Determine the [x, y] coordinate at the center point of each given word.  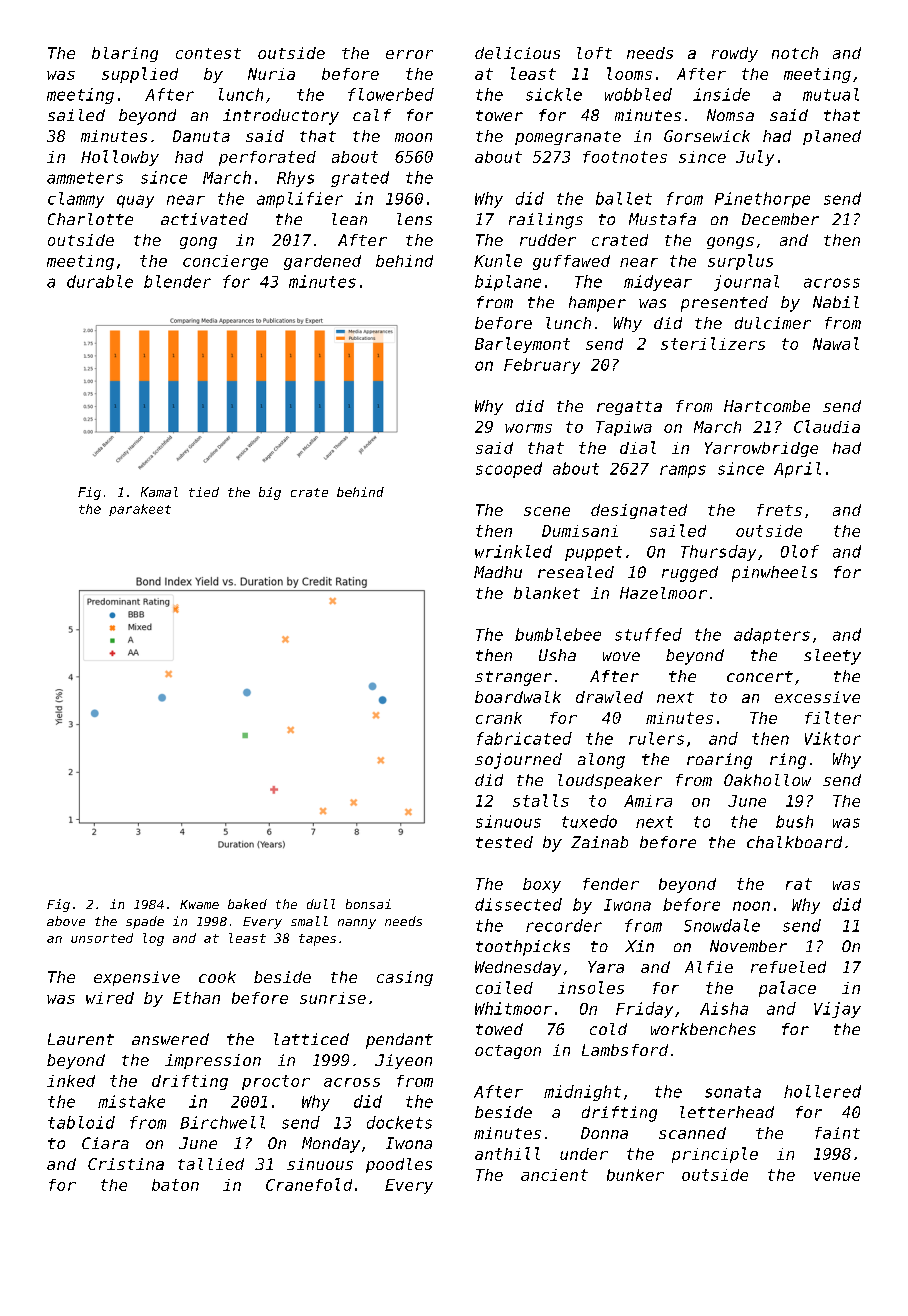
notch [795, 53]
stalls [541, 800]
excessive [817, 697]
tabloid [81, 1122]
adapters [772, 636]
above [66, 921]
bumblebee [558, 634]
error [409, 54]
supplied [140, 75]
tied [204, 492]
